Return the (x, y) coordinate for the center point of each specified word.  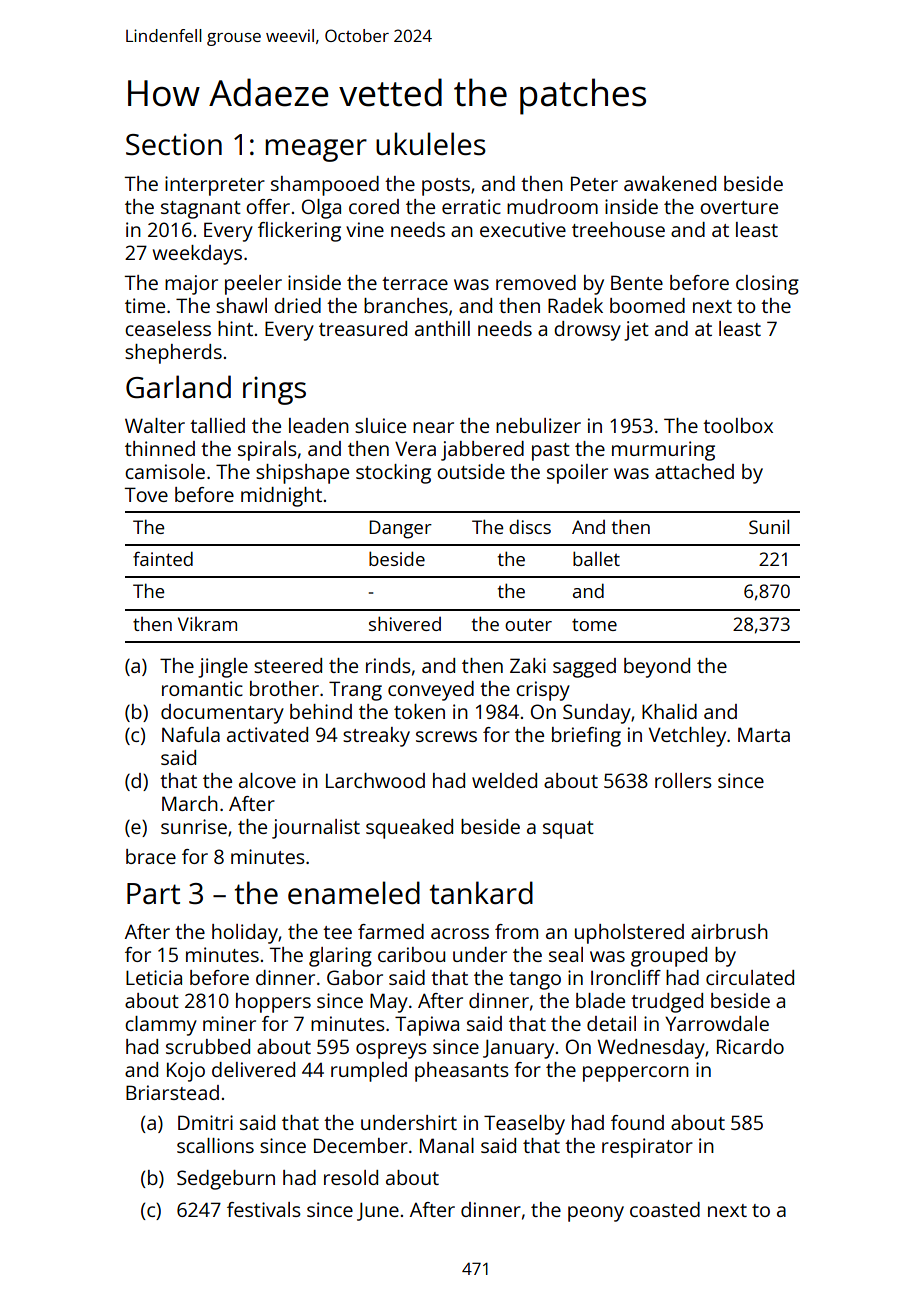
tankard (481, 892)
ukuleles (431, 144)
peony (596, 1214)
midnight (281, 497)
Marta (764, 734)
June (378, 1211)
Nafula (191, 734)
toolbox (738, 425)
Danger (400, 529)
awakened (670, 183)
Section (174, 144)
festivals (264, 1209)
